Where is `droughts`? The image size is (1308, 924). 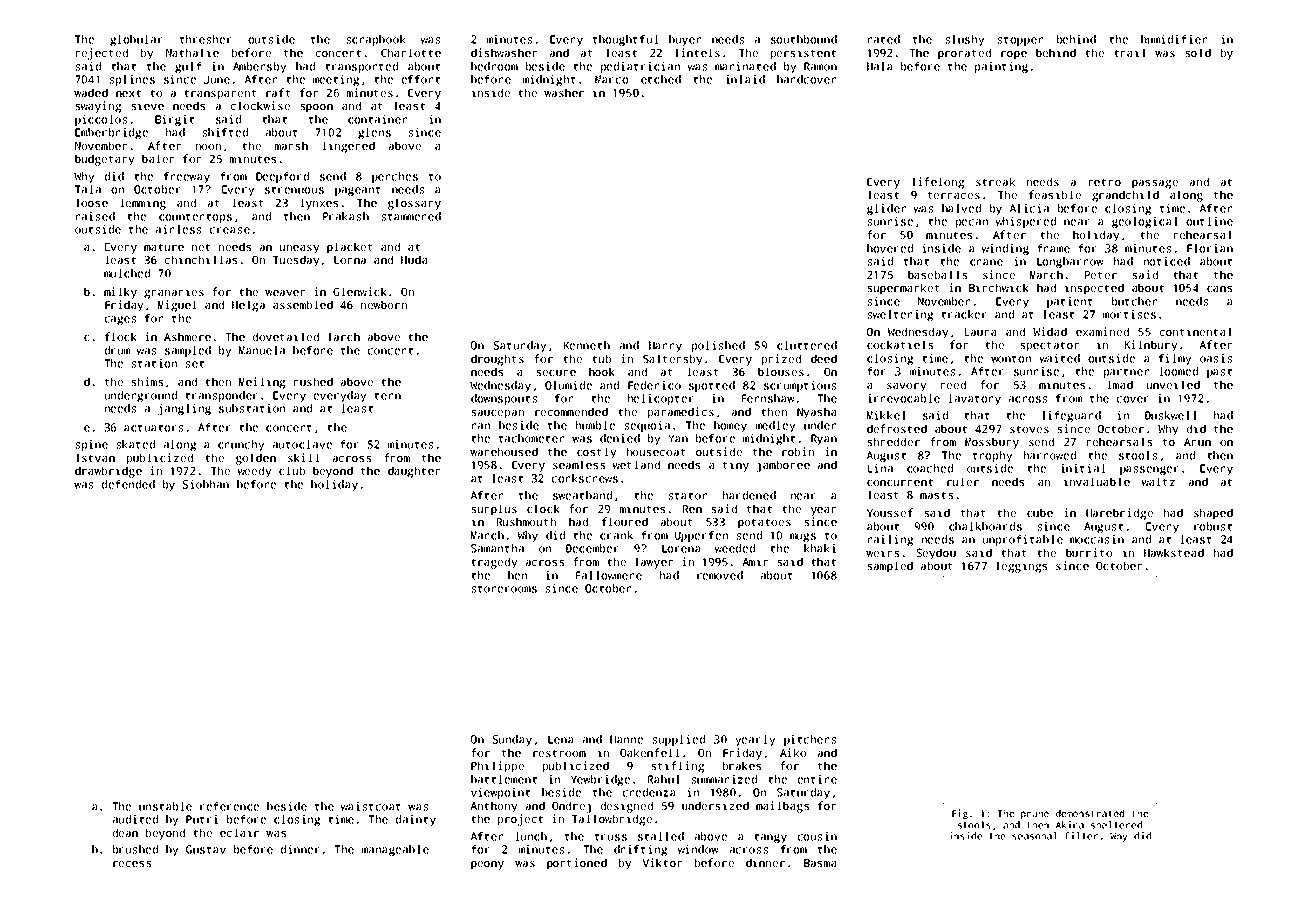
droughts is located at coordinates (497, 360).
